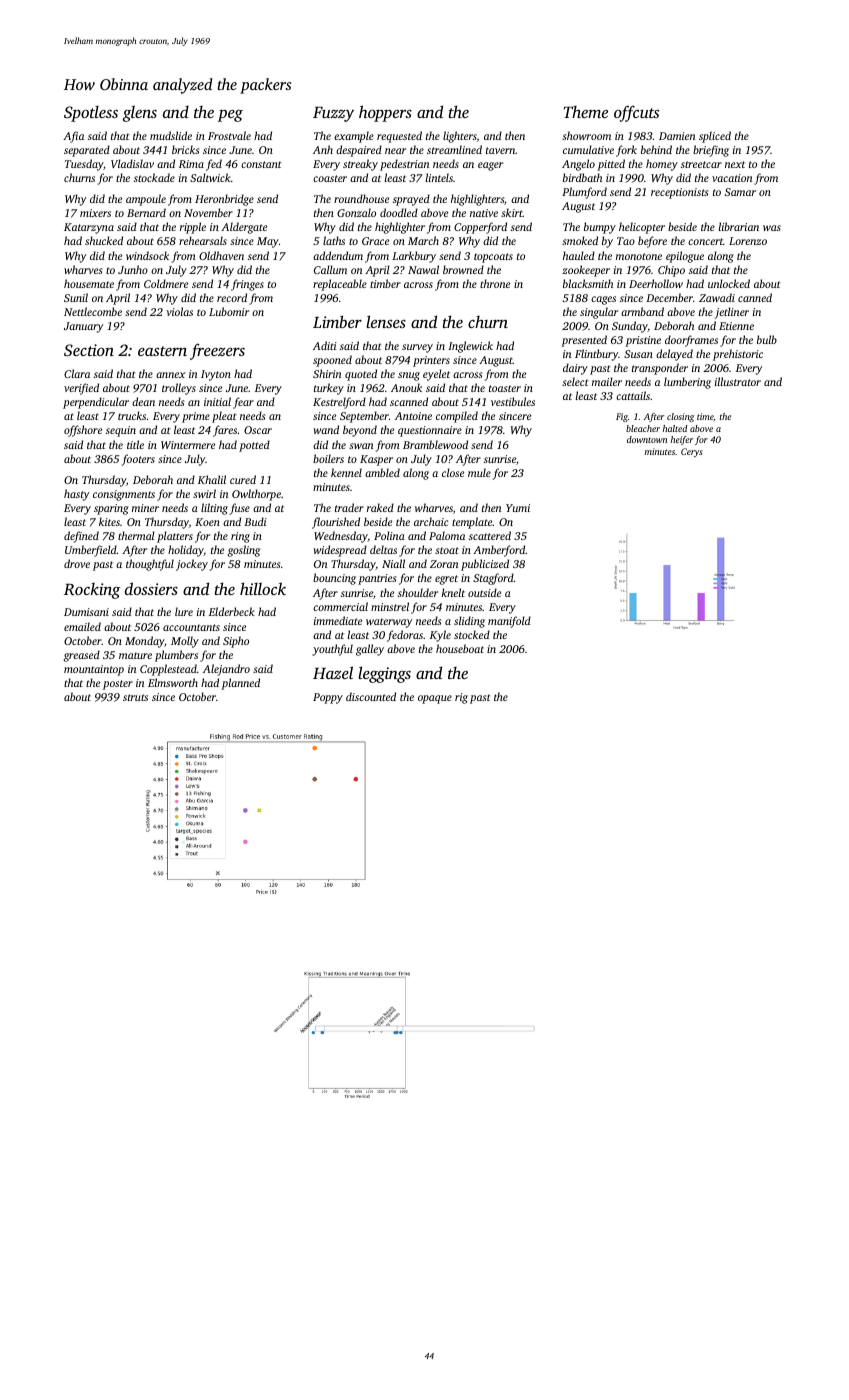 Image resolution: width=849 pixels, height=1400 pixels. Describe the element at coordinates (735, 164) in the screenshot. I see `next` at that location.
